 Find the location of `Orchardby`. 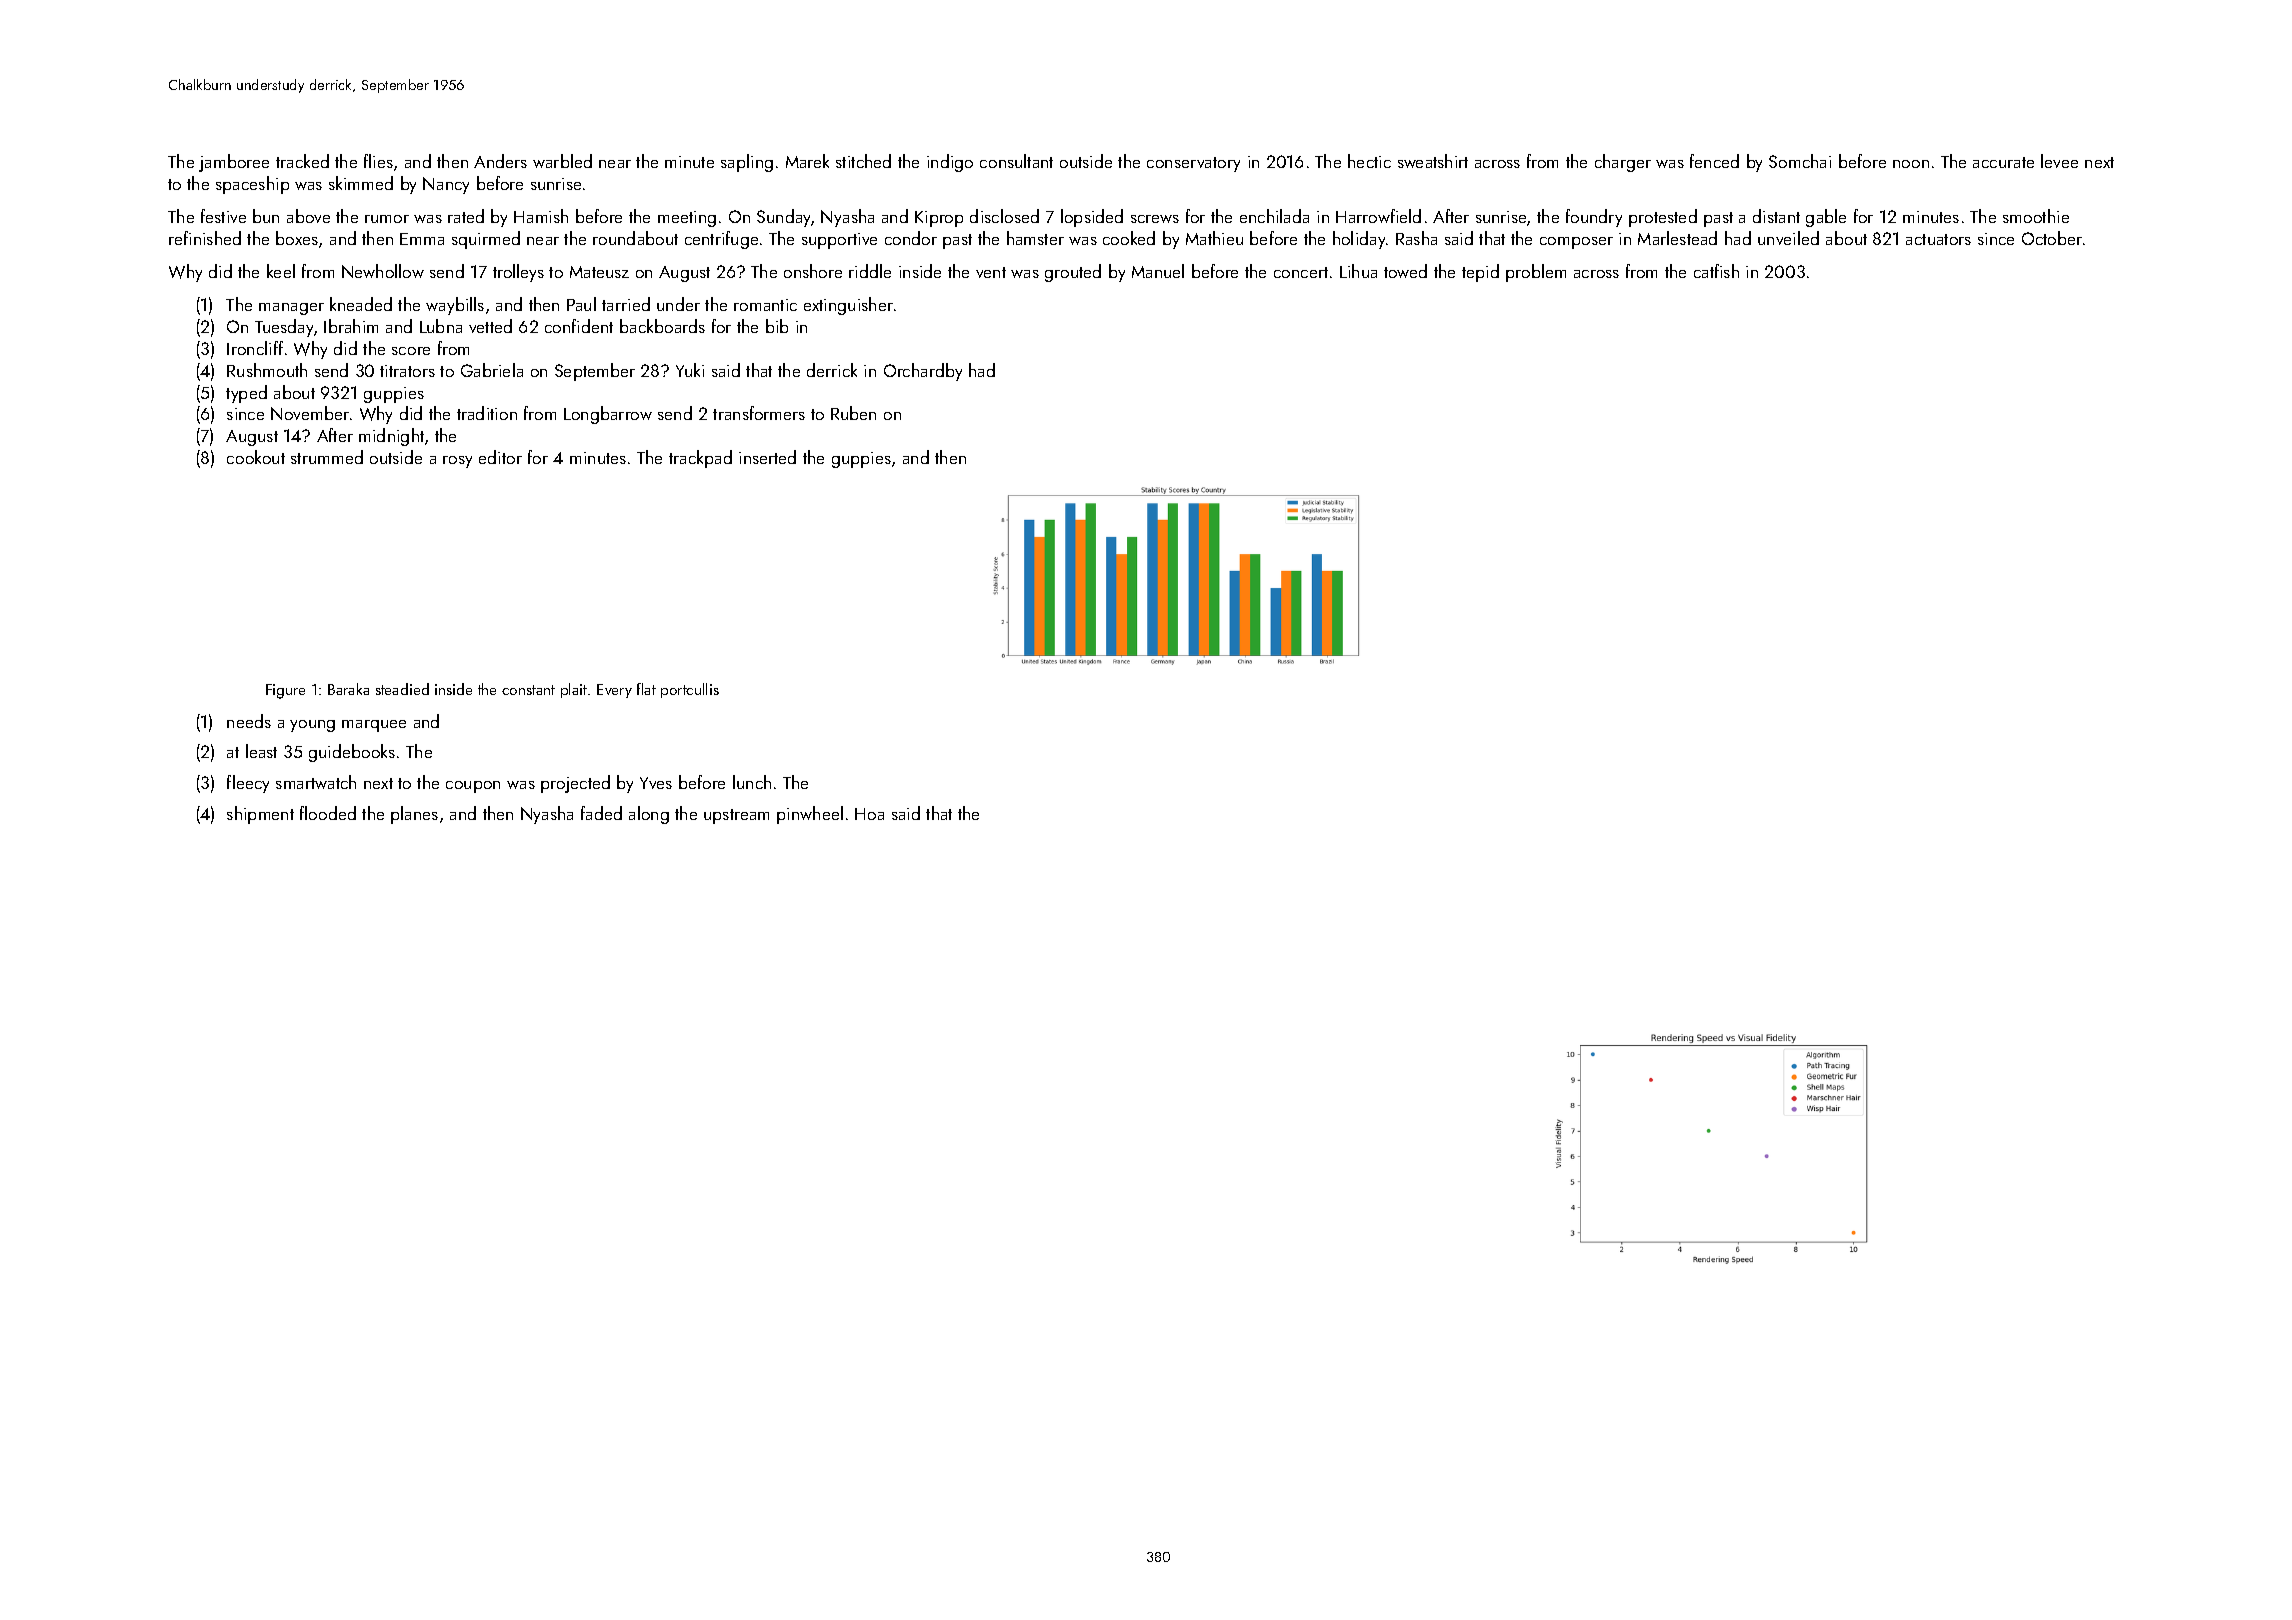

Orchardby is located at coordinates (923, 372).
